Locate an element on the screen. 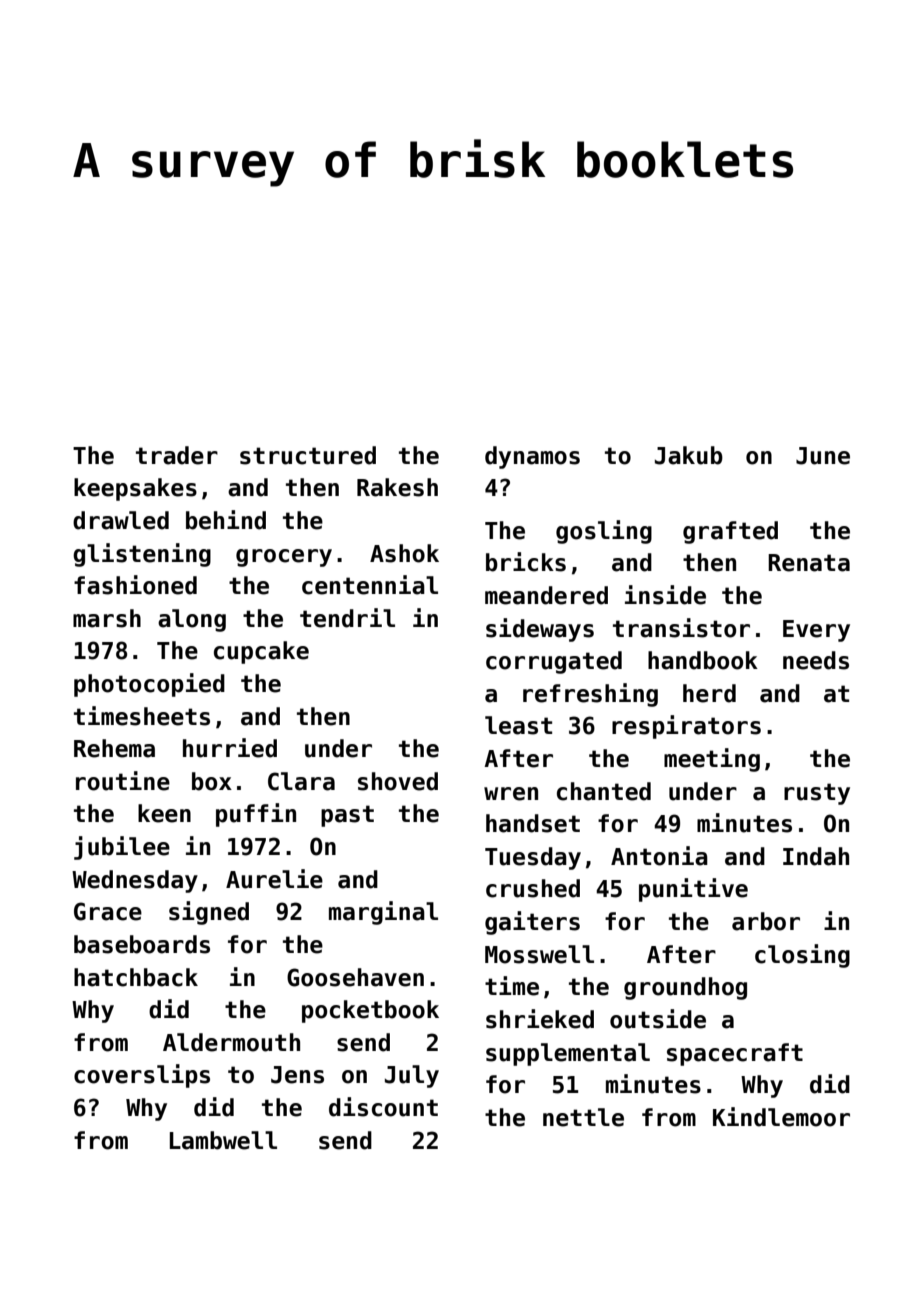  trader is located at coordinates (177, 455).
